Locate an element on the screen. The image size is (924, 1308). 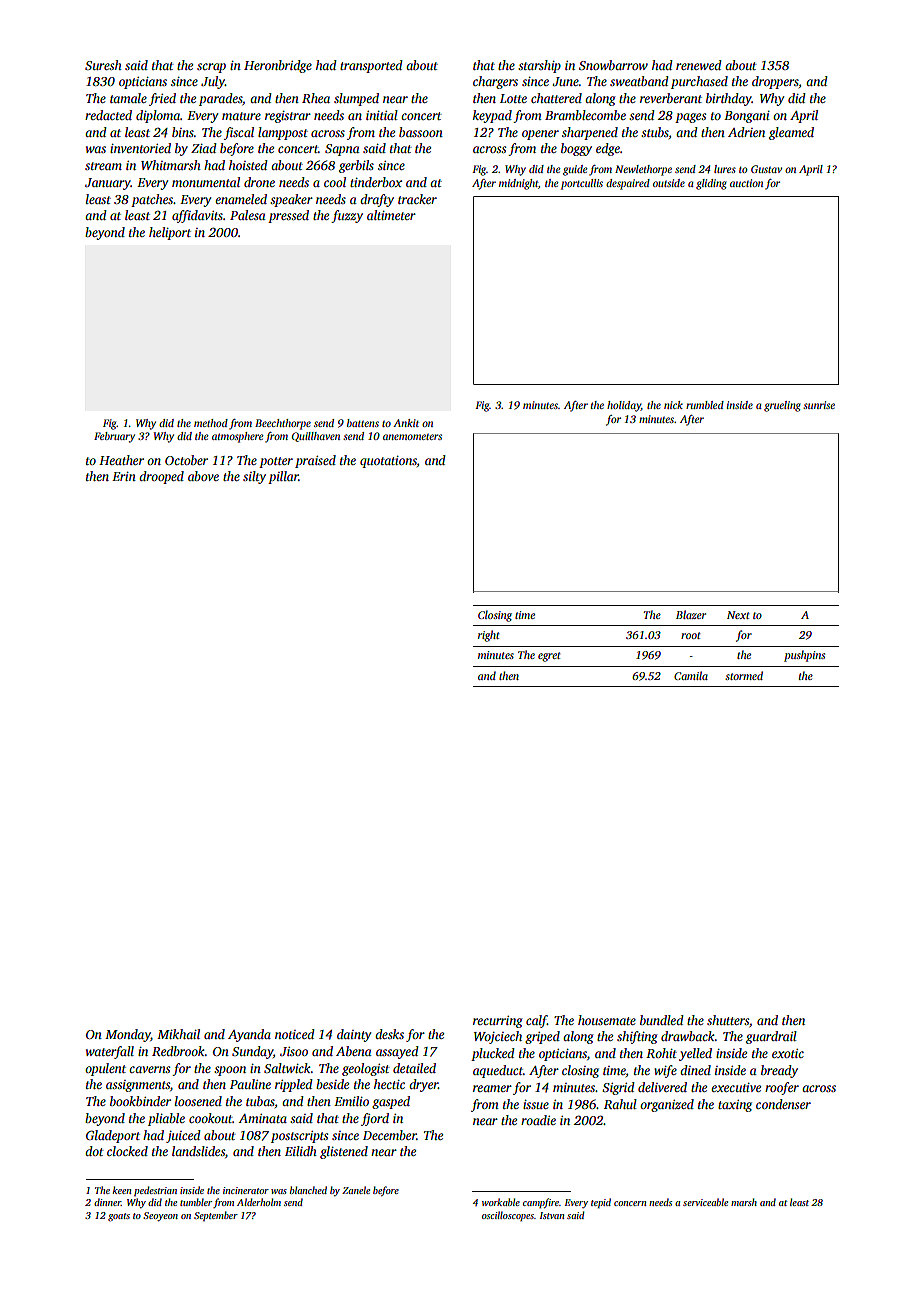
dainty is located at coordinates (354, 1035).
